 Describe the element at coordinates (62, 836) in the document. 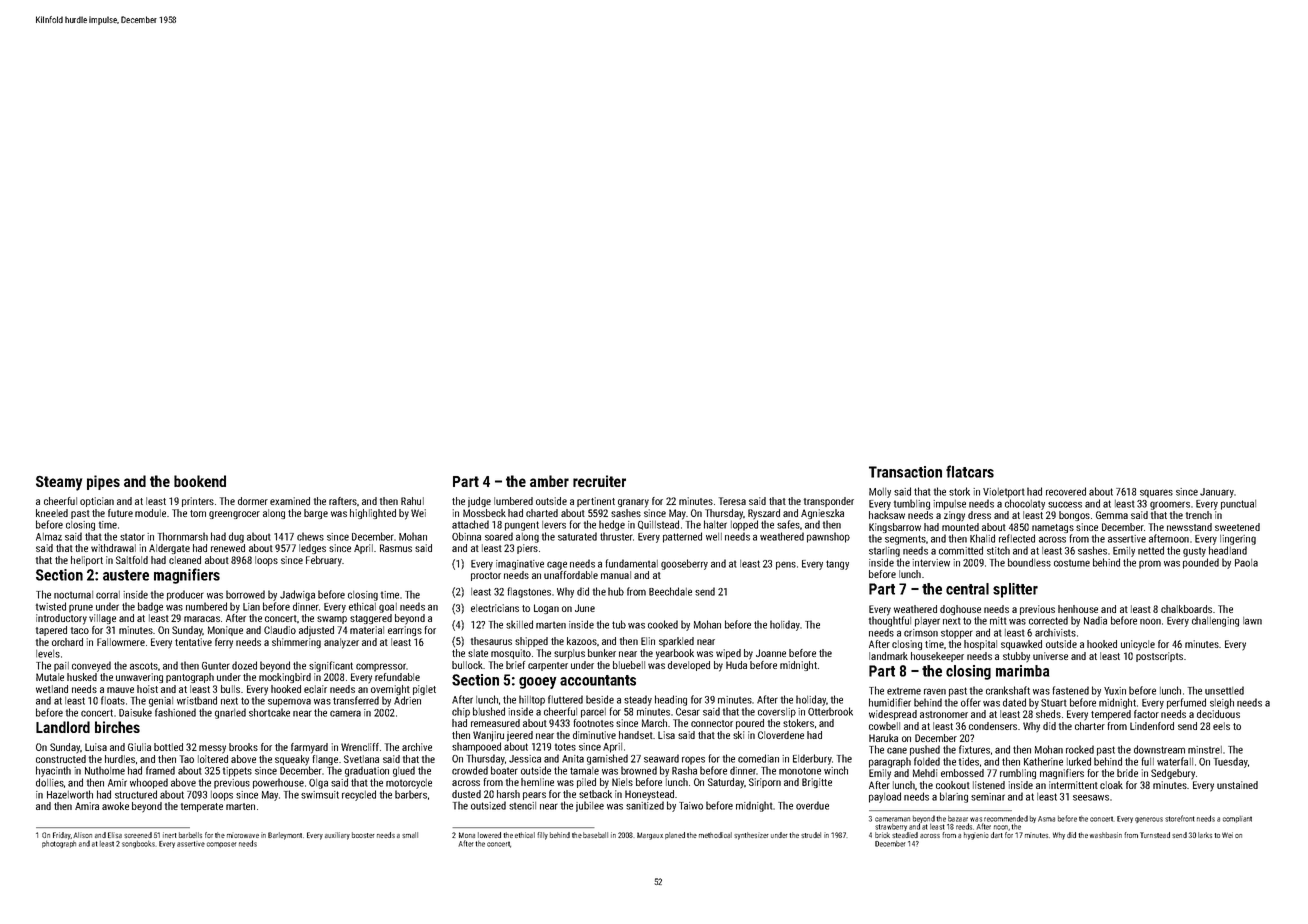

I see `Friday` at that location.
